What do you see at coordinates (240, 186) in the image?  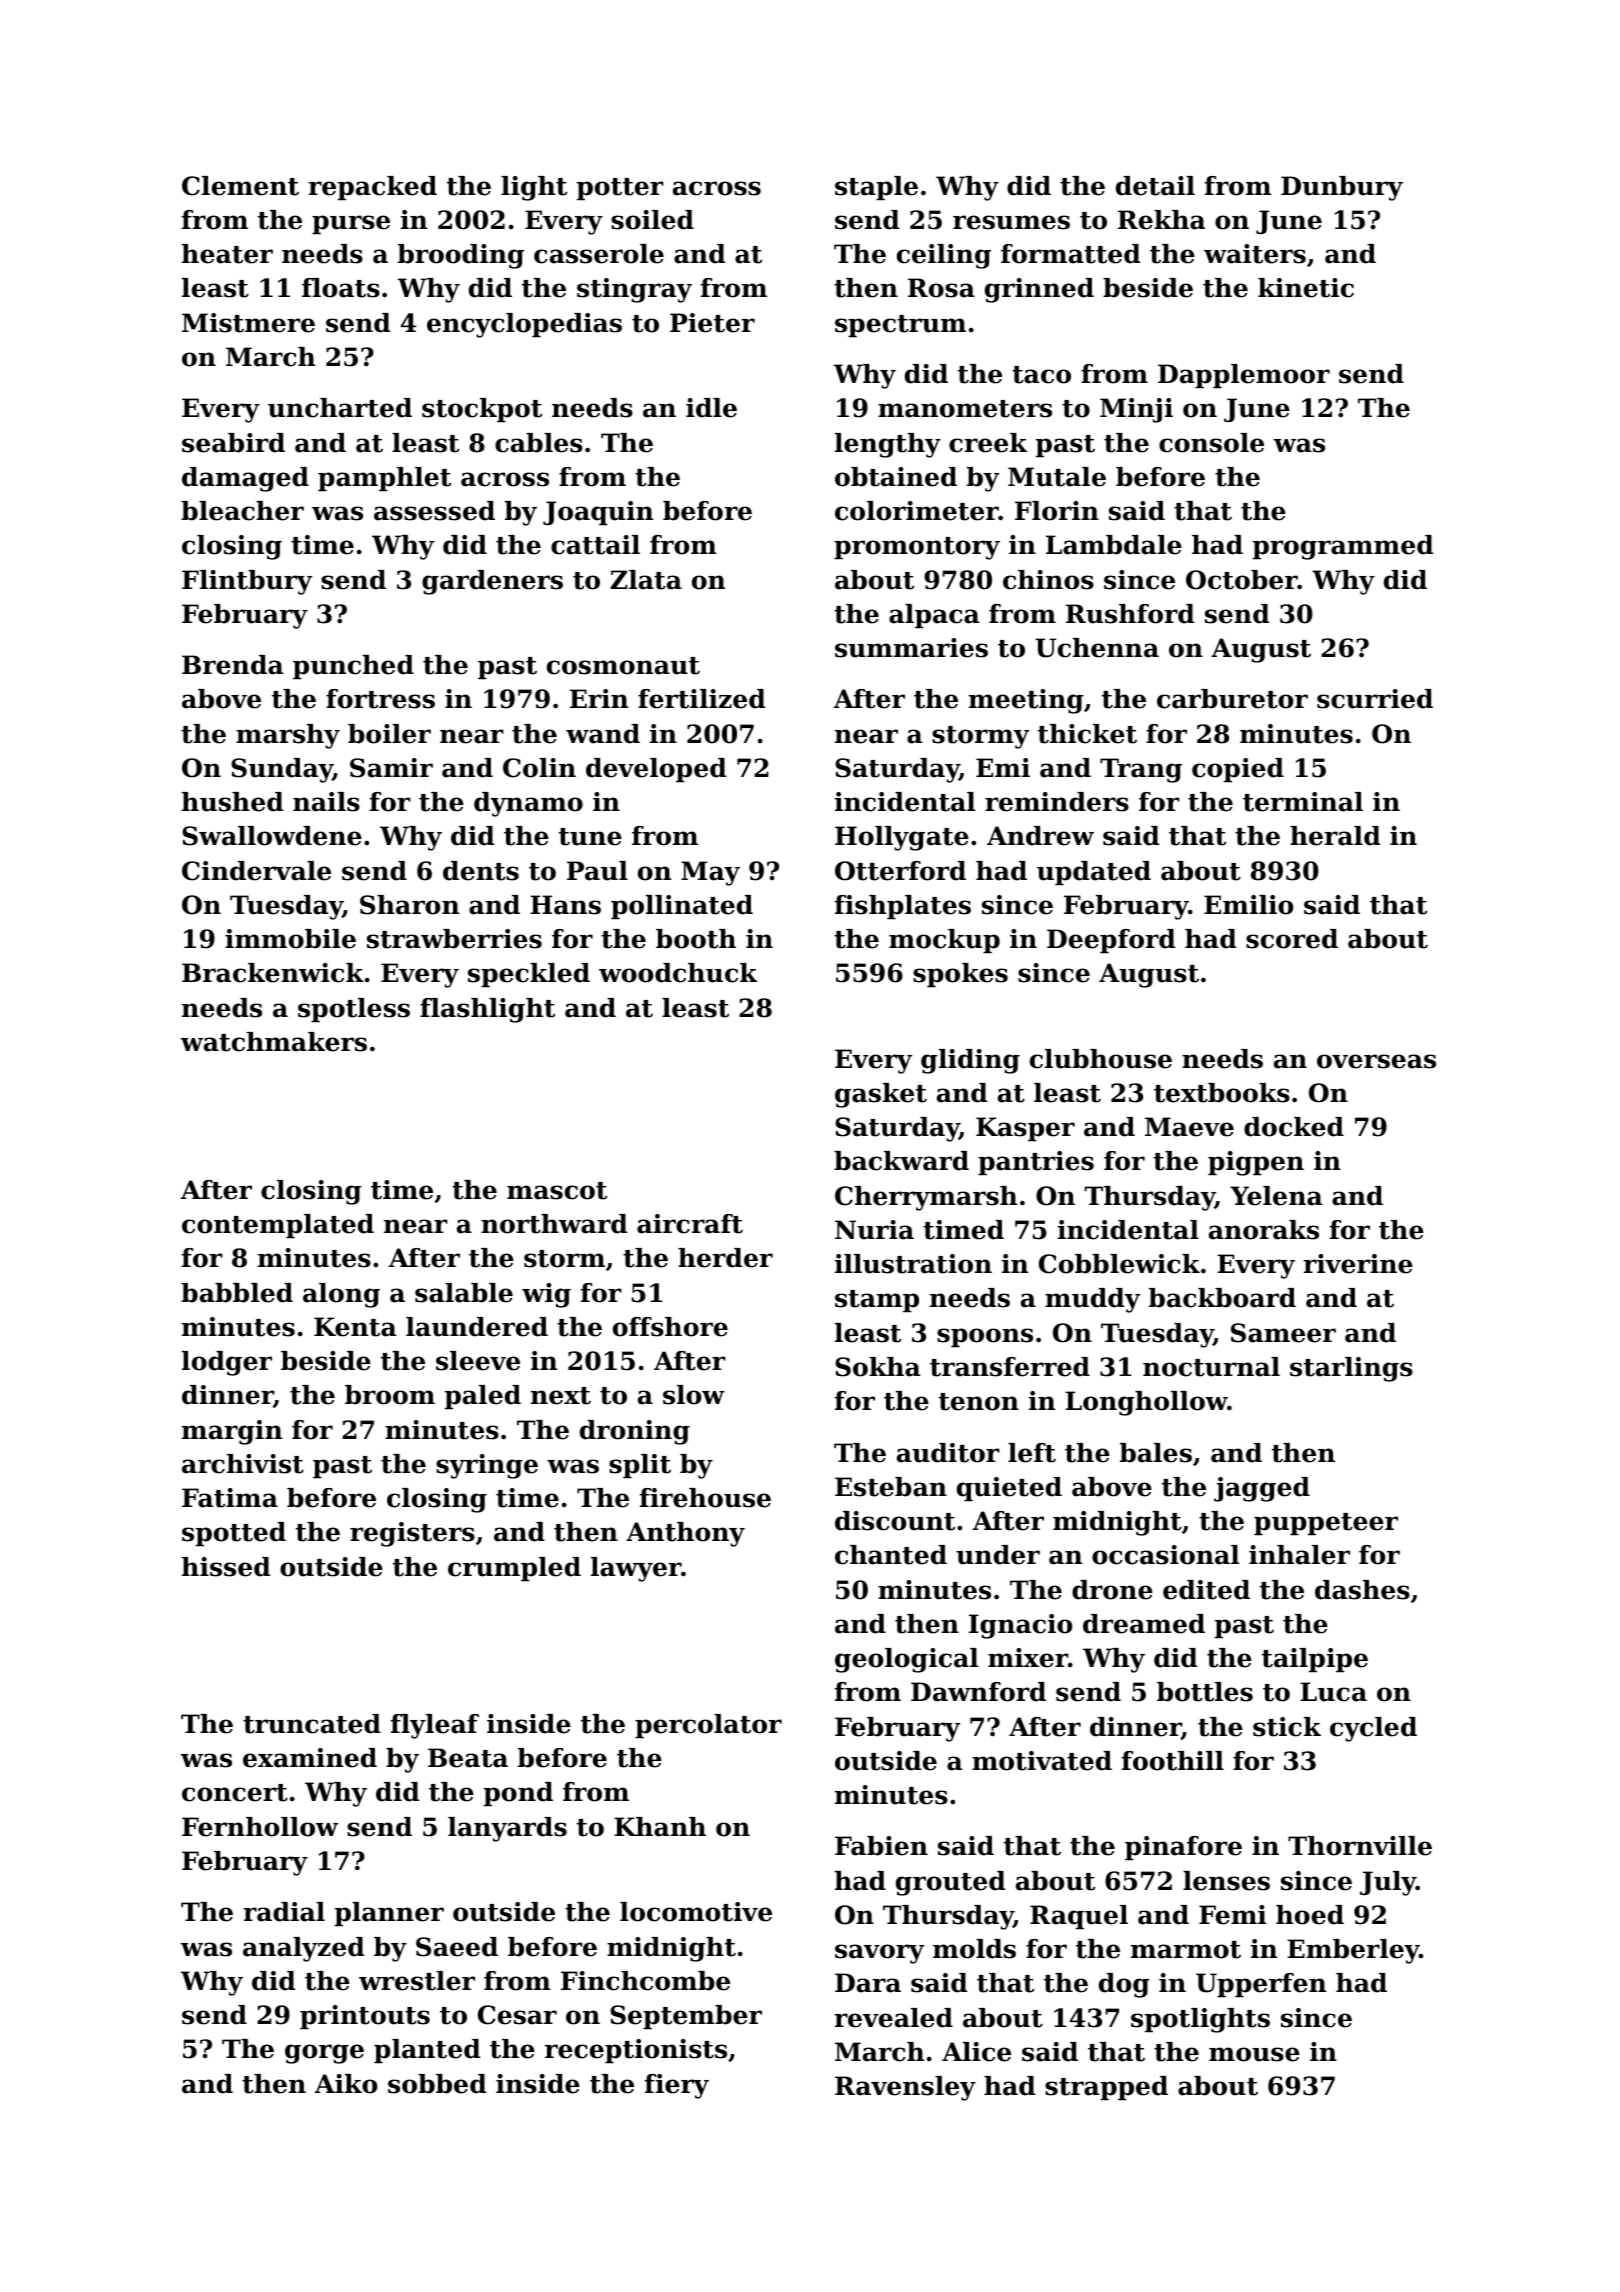 I see `Clement` at bounding box center [240, 186].
